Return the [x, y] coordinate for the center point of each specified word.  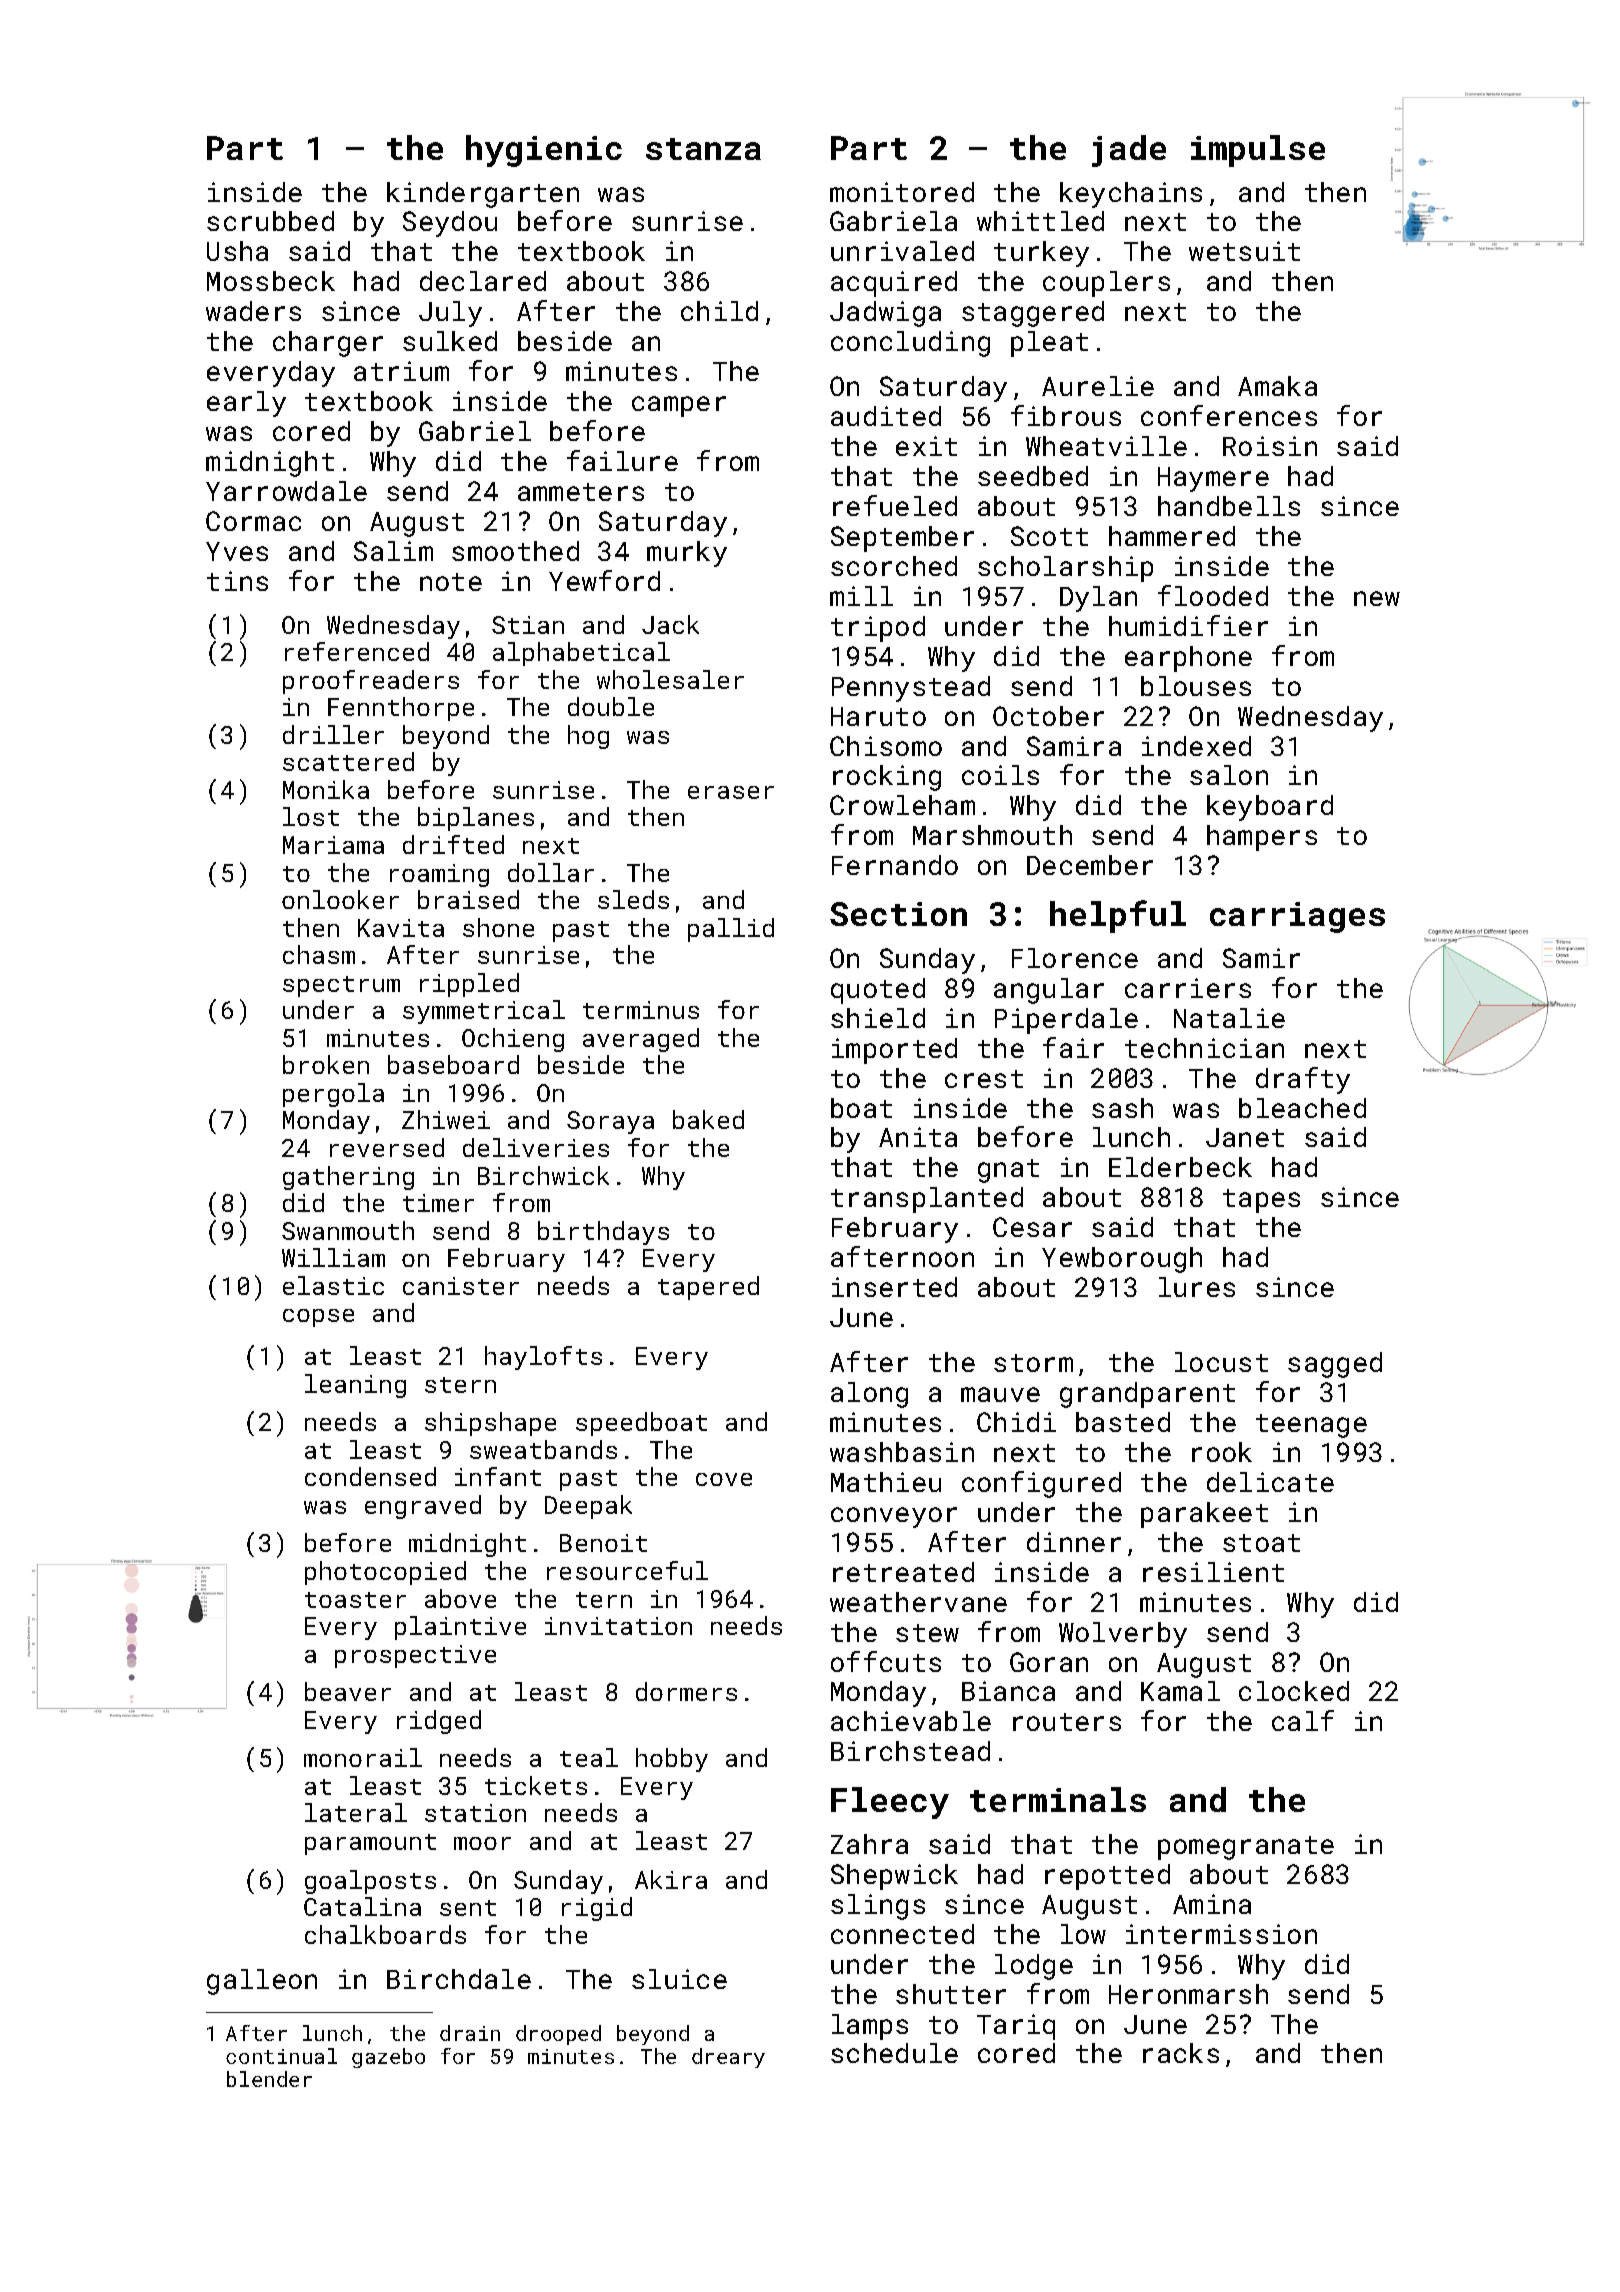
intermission [1221, 1934]
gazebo [388, 2058]
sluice [679, 1979]
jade [1129, 151]
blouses [1196, 686]
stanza [703, 149]
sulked [450, 341]
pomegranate [1246, 1848]
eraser [731, 792]
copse [318, 1318]
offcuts [886, 1661]
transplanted [927, 1200]
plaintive [460, 1628]
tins [237, 581]
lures [1197, 1287]
